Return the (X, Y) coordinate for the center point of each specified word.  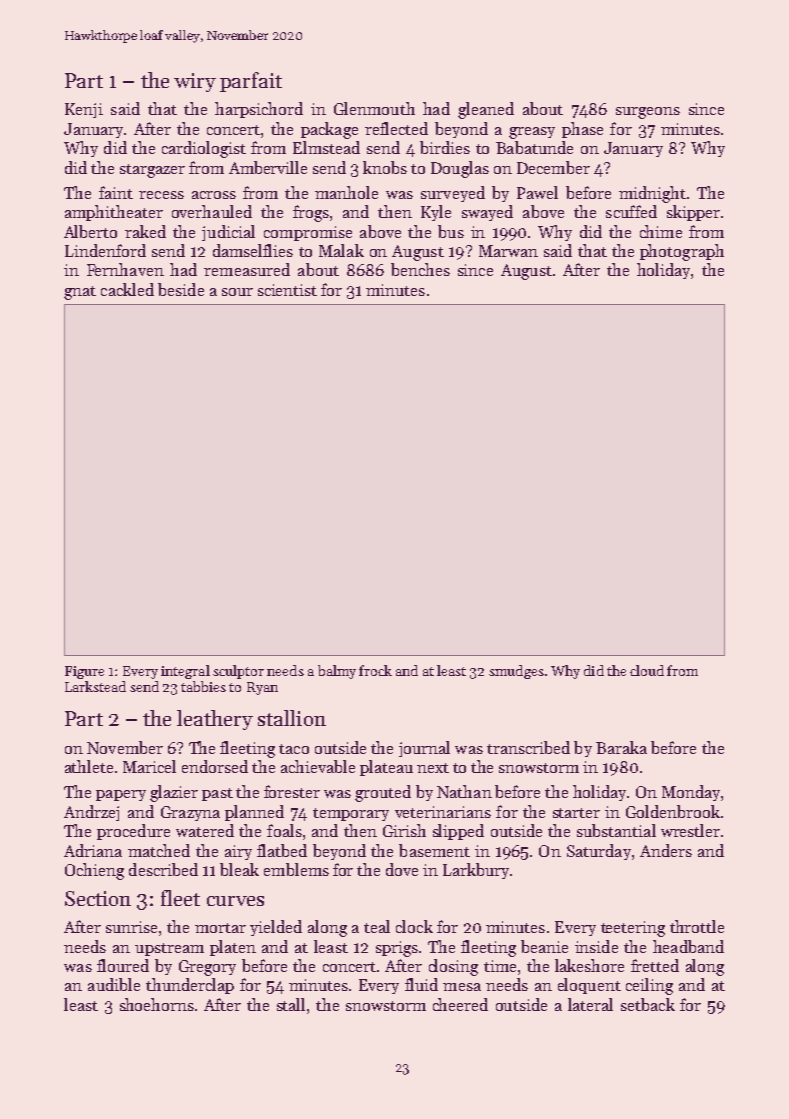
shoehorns (157, 1004)
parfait (251, 82)
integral (185, 672)
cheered (460, 1004)
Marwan (508, 251)
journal (424, 749)
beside (181, 289)
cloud (647, 670)
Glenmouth (374, 108)
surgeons (648, 113)
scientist (287, 290)
